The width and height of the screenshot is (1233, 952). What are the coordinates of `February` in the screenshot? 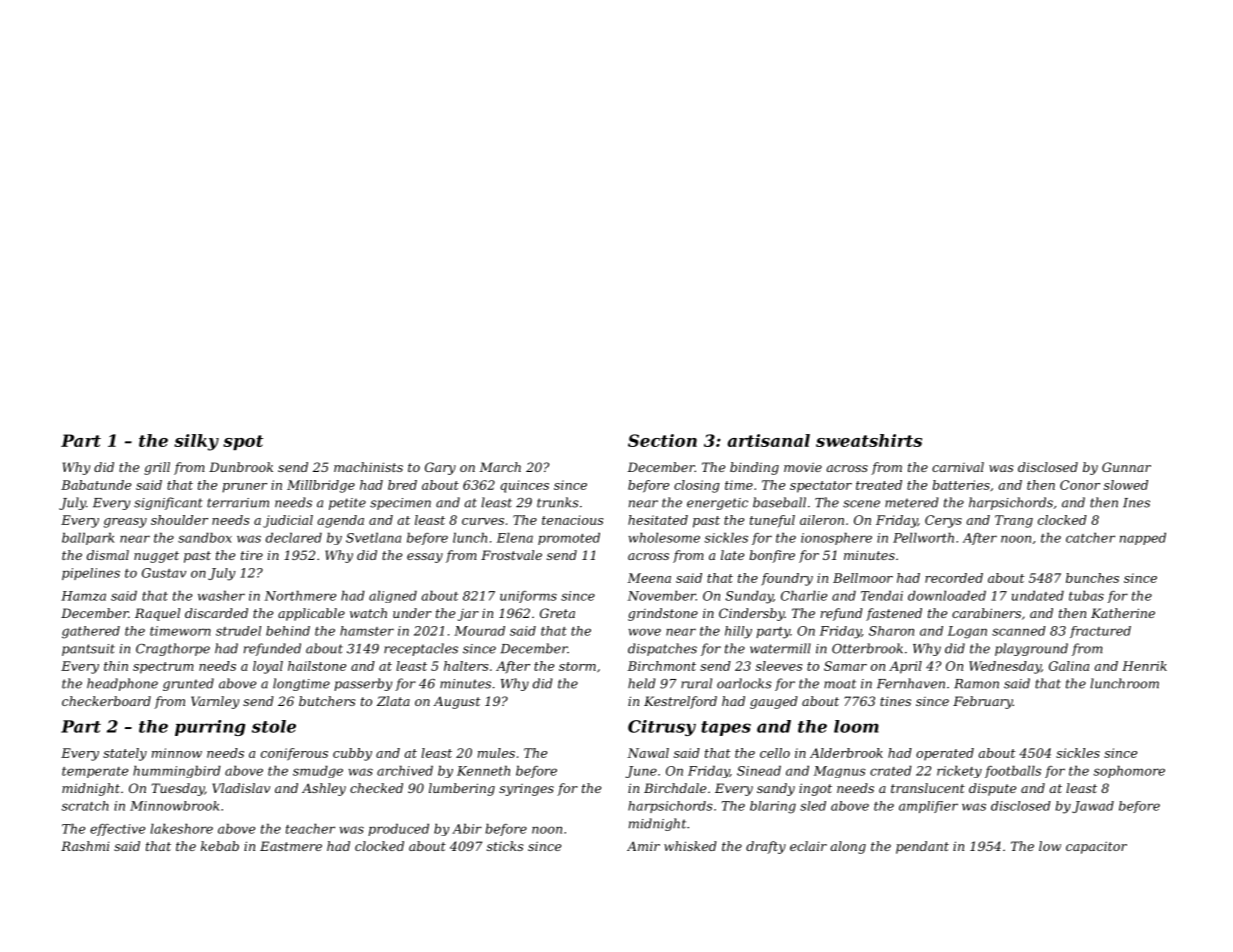 It's located at (983, 702).
